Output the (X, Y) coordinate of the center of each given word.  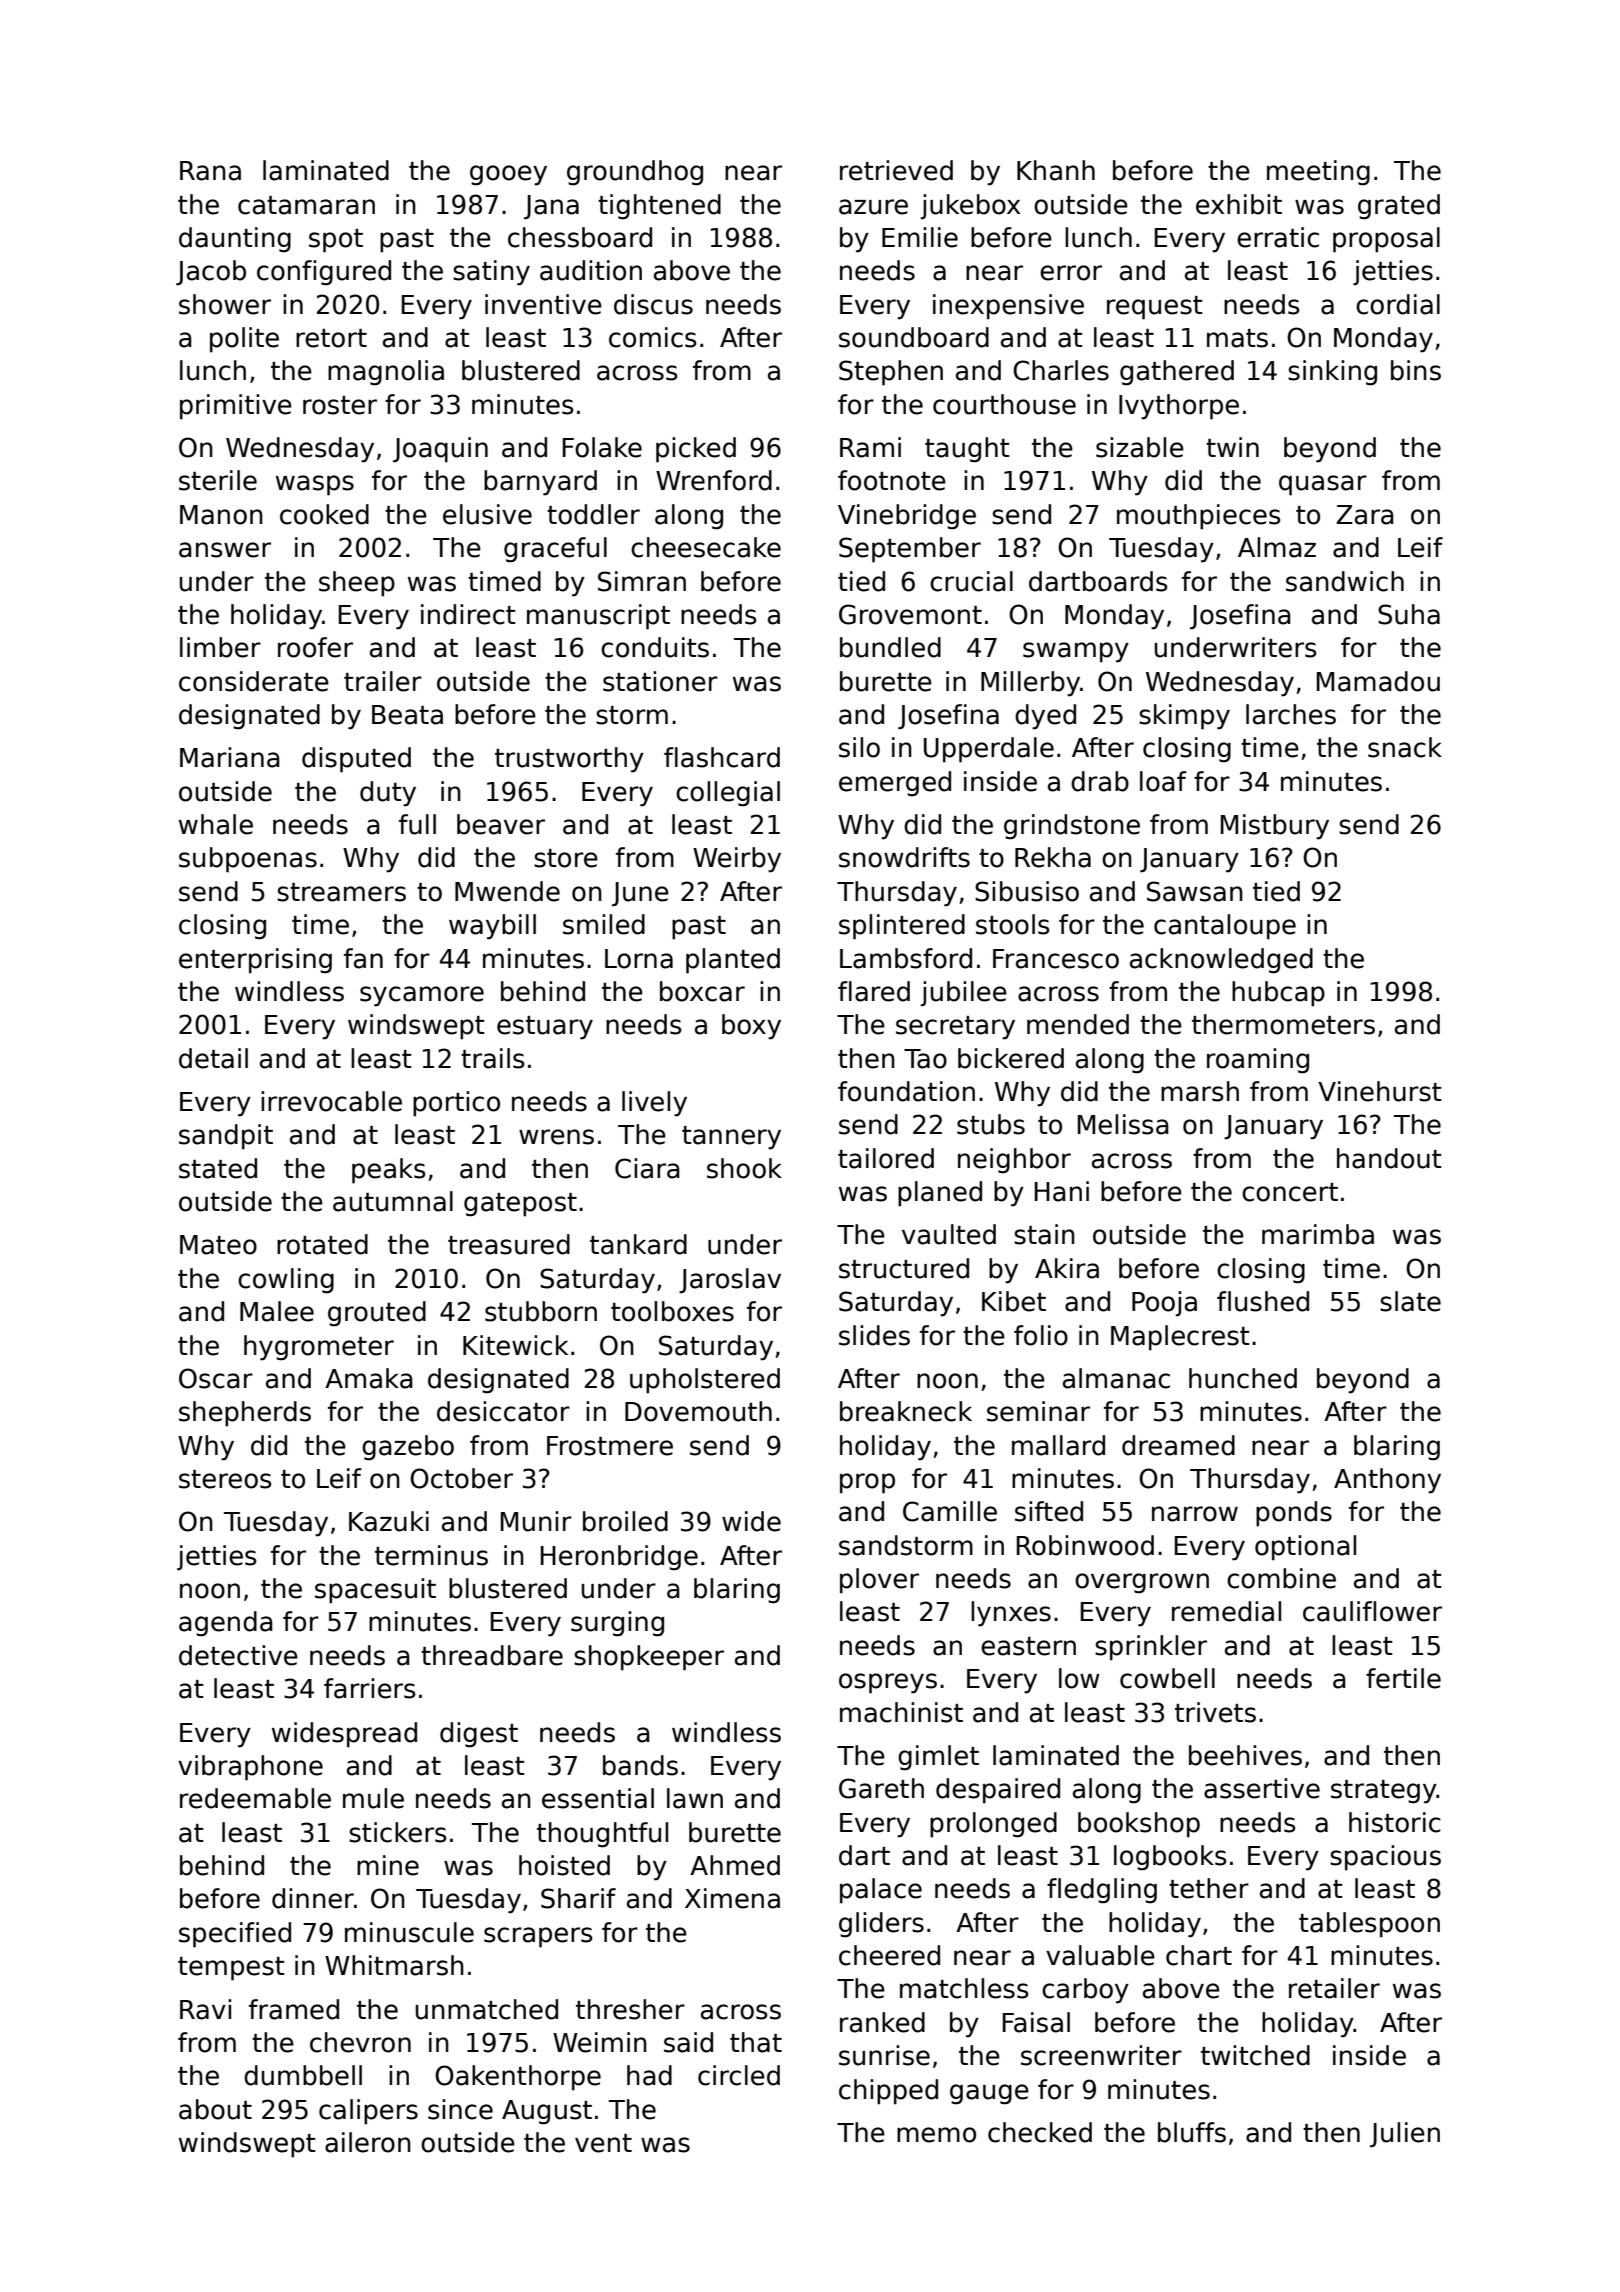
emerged (895, 784)
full (417, 824)
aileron (368, 2142)
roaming (1258, 1061)
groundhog (635, 173)
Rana (210, 171)
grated (1399, 207)
